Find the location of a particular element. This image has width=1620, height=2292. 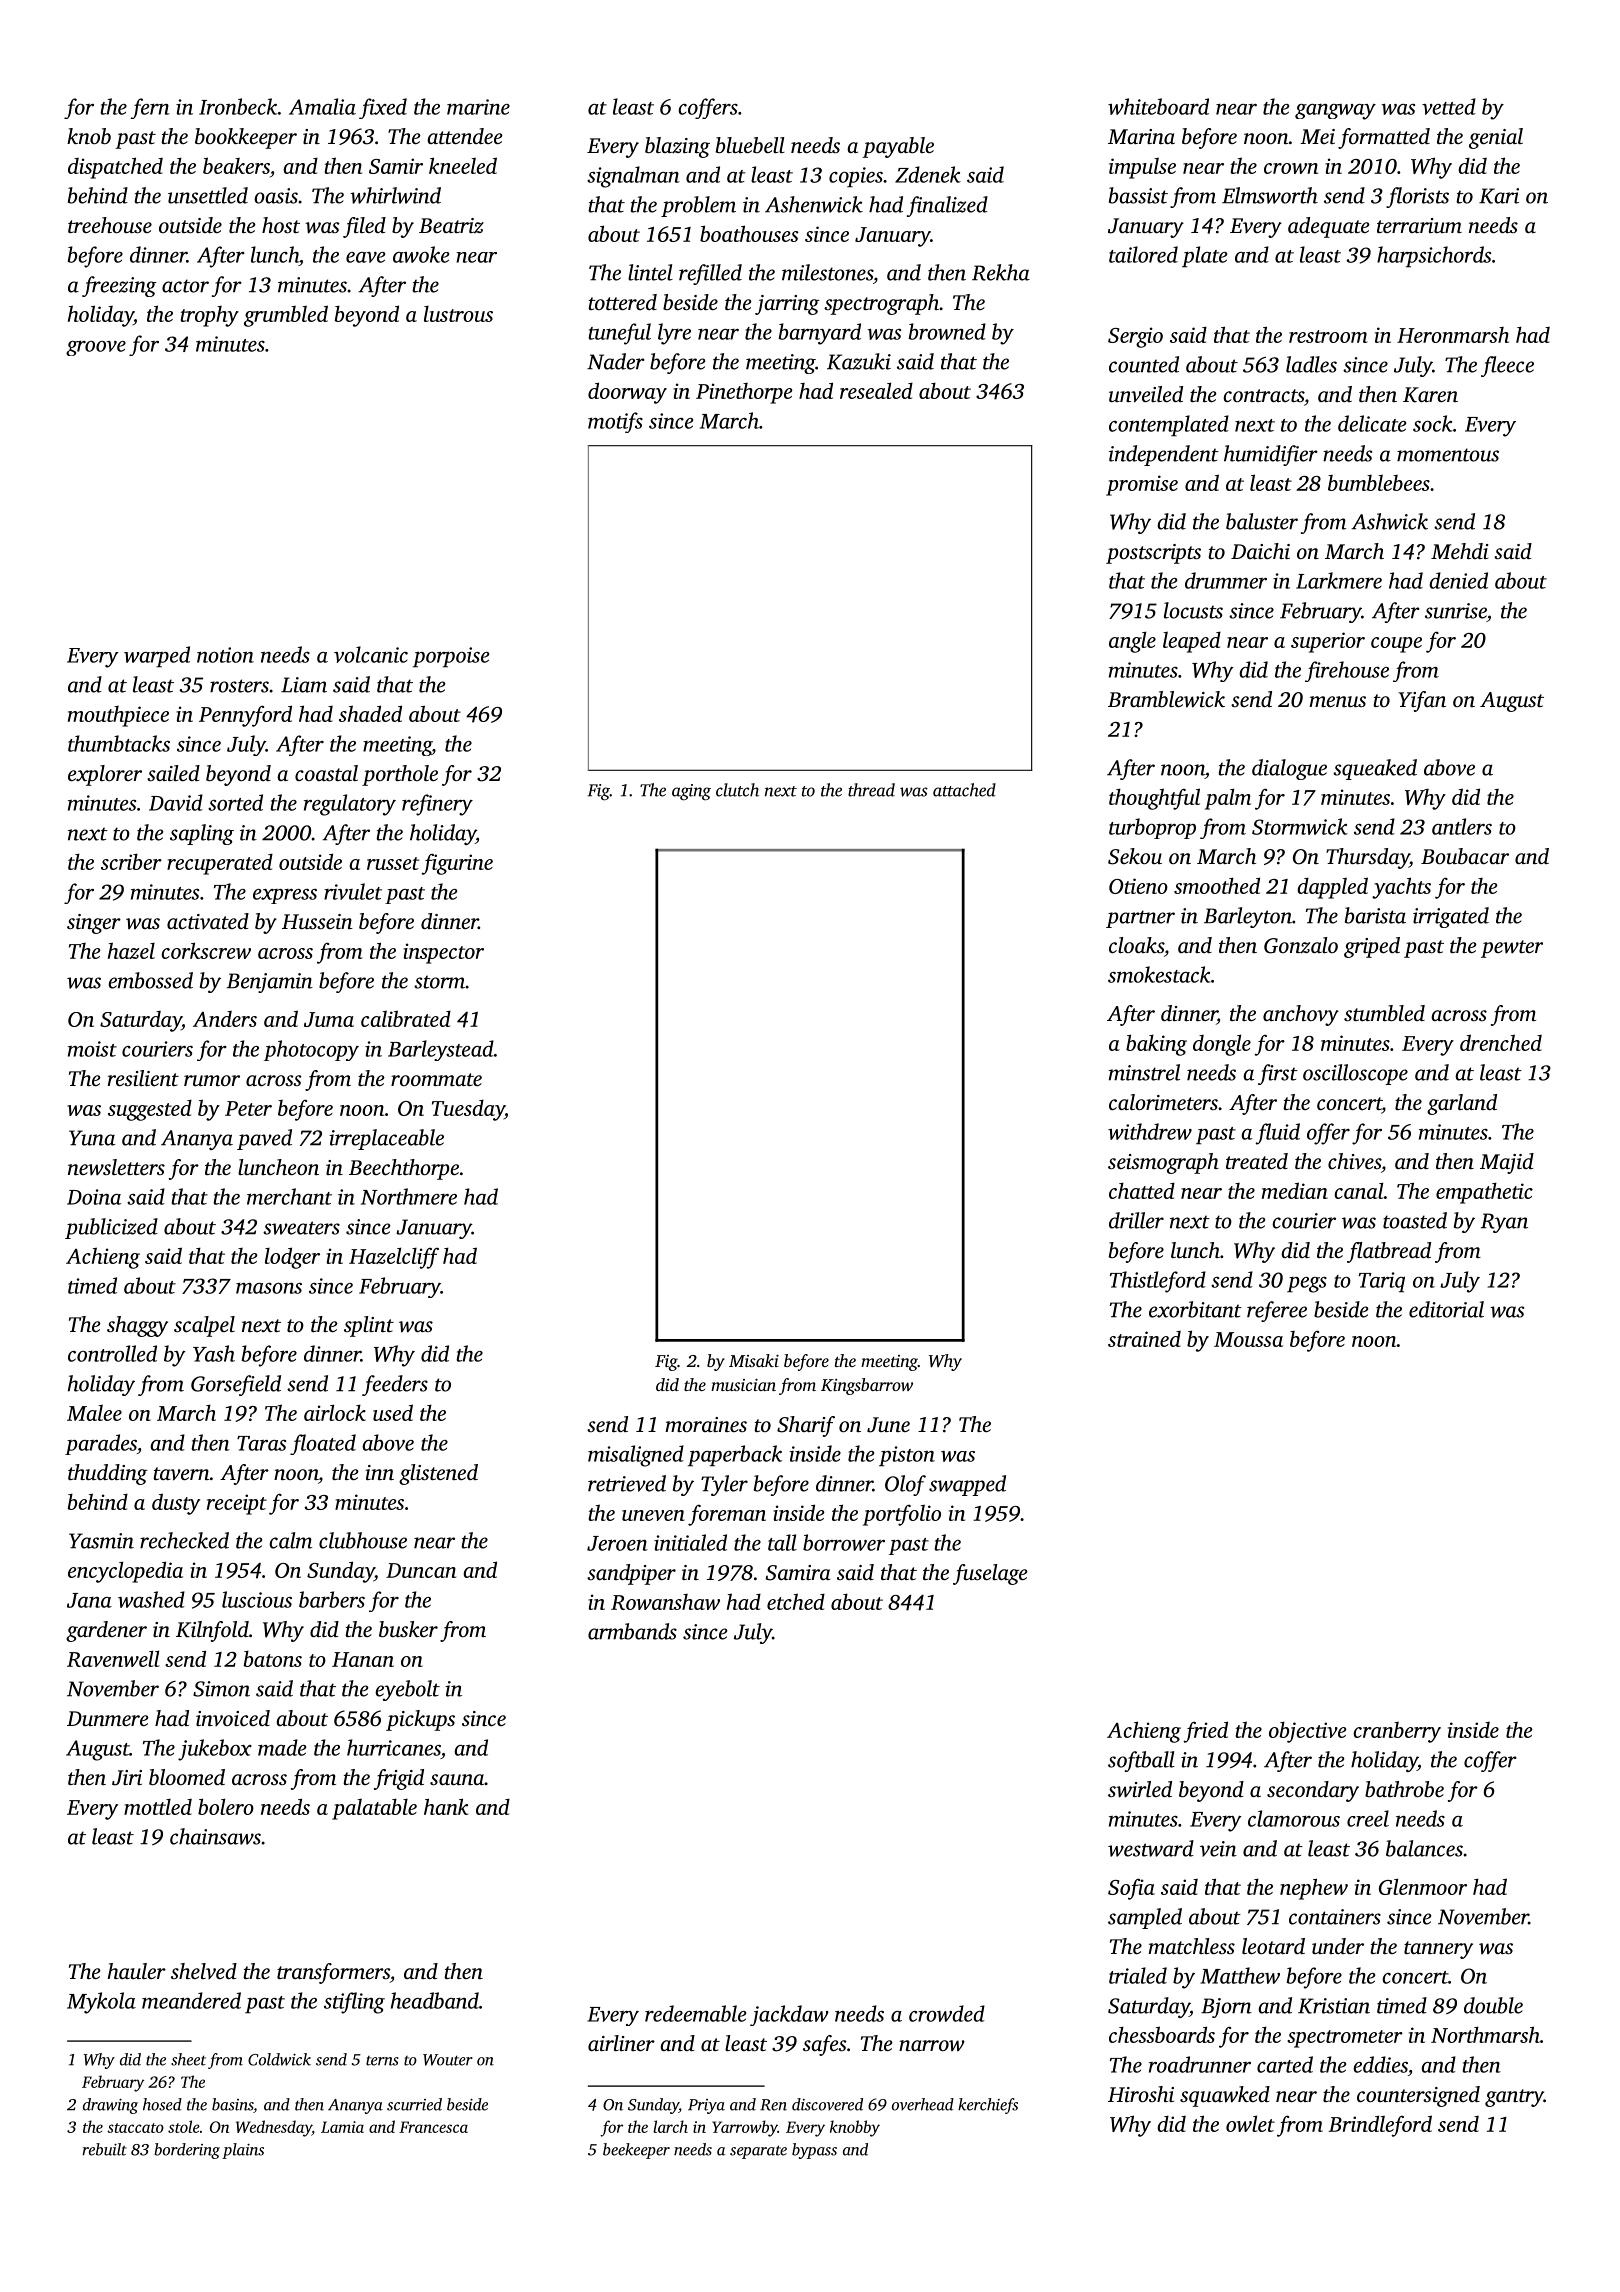

Jeroen is located at coordinates (617, 1543).
